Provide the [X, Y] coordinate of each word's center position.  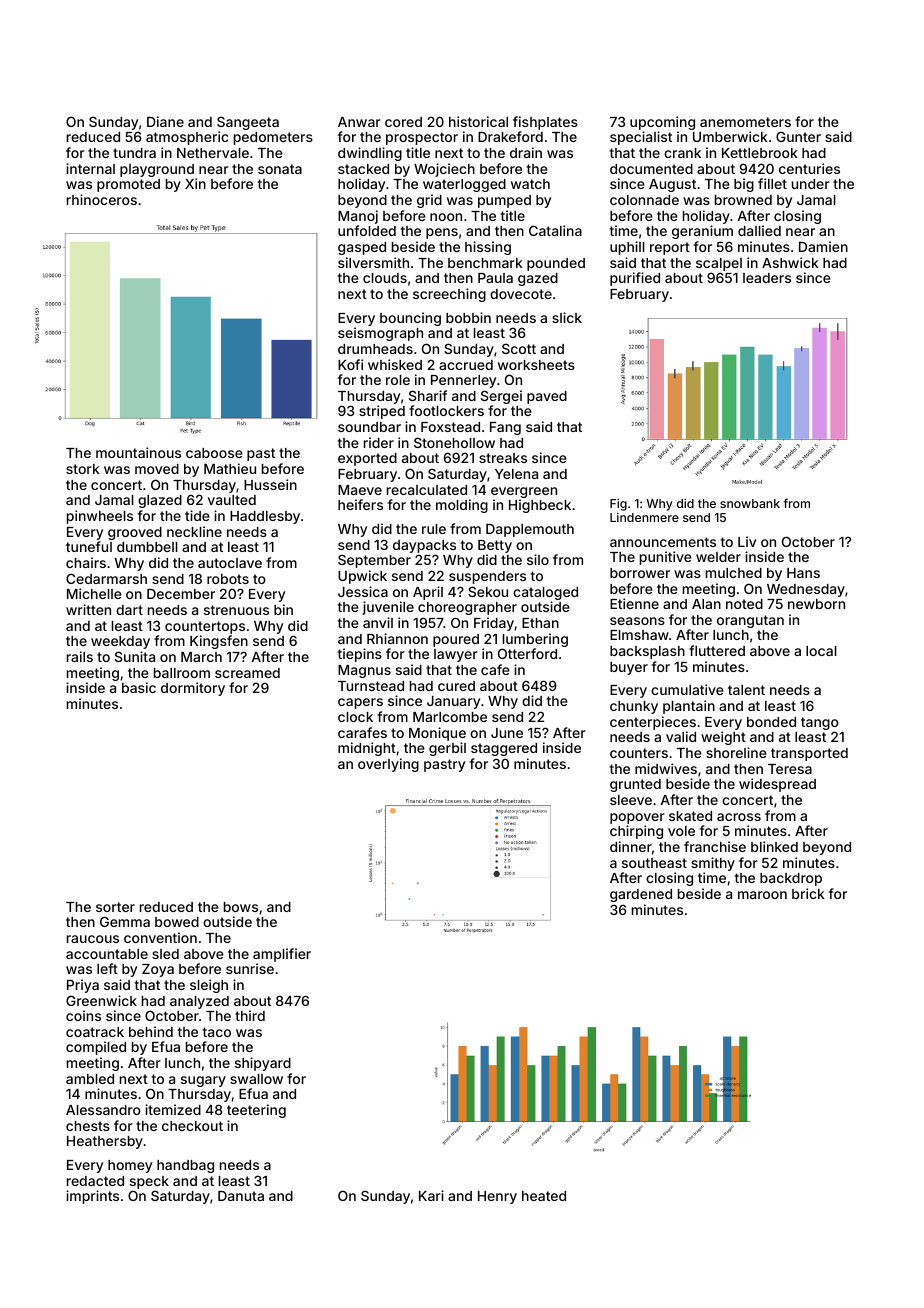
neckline [194, 531]
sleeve [631, 800]
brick [808, 893]
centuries [809, 168]
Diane [165, 121]
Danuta [241, 1195]
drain [526, 152]
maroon [762, 895]
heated [544, 1196]
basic [139, 687]
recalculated [427, 490]
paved [547, 397]
